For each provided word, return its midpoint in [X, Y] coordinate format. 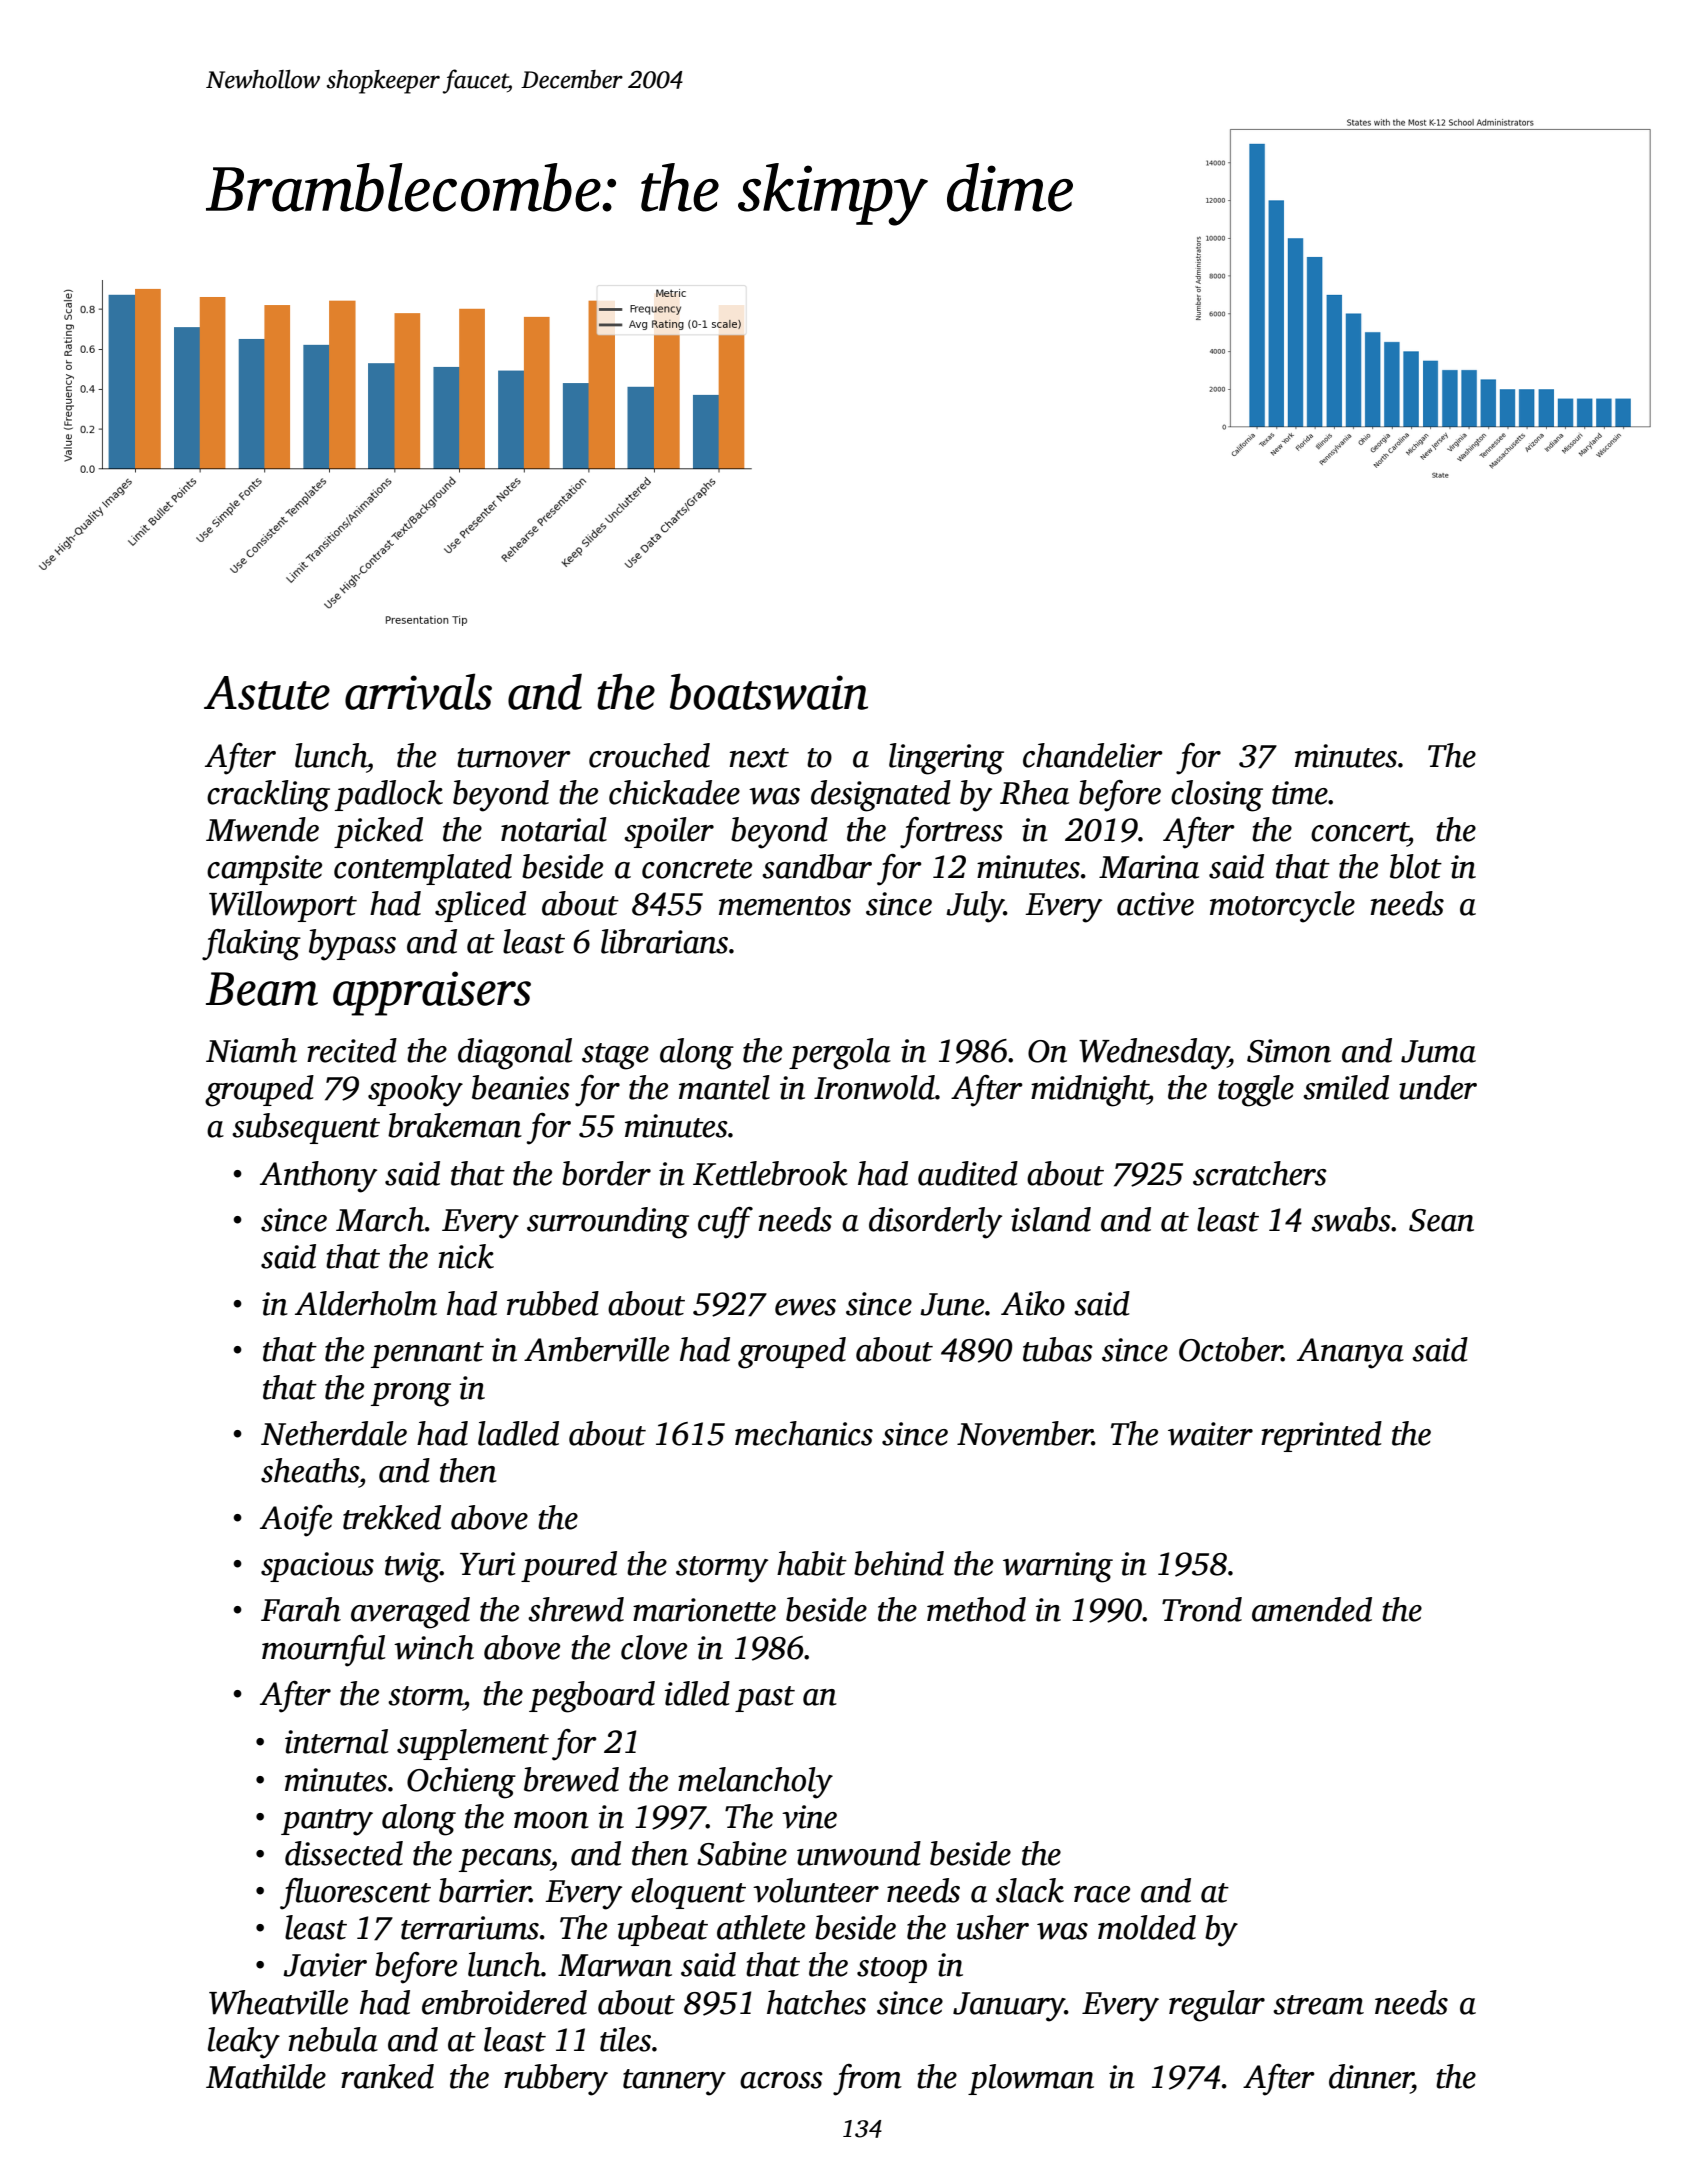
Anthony [318, 1177]
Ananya [1350, 1353]
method [976, 1609]
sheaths [310, 1470]
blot [1416, 866]
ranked [387, 2076]
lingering [946, 759]
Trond [1202, 1609]
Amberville [596, 1349]
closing [1217, 796]
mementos [785, 906]
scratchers [1260, 1173]
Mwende [262, 829]
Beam [262, 989]
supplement [473, 1744]
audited [968, 1173]
